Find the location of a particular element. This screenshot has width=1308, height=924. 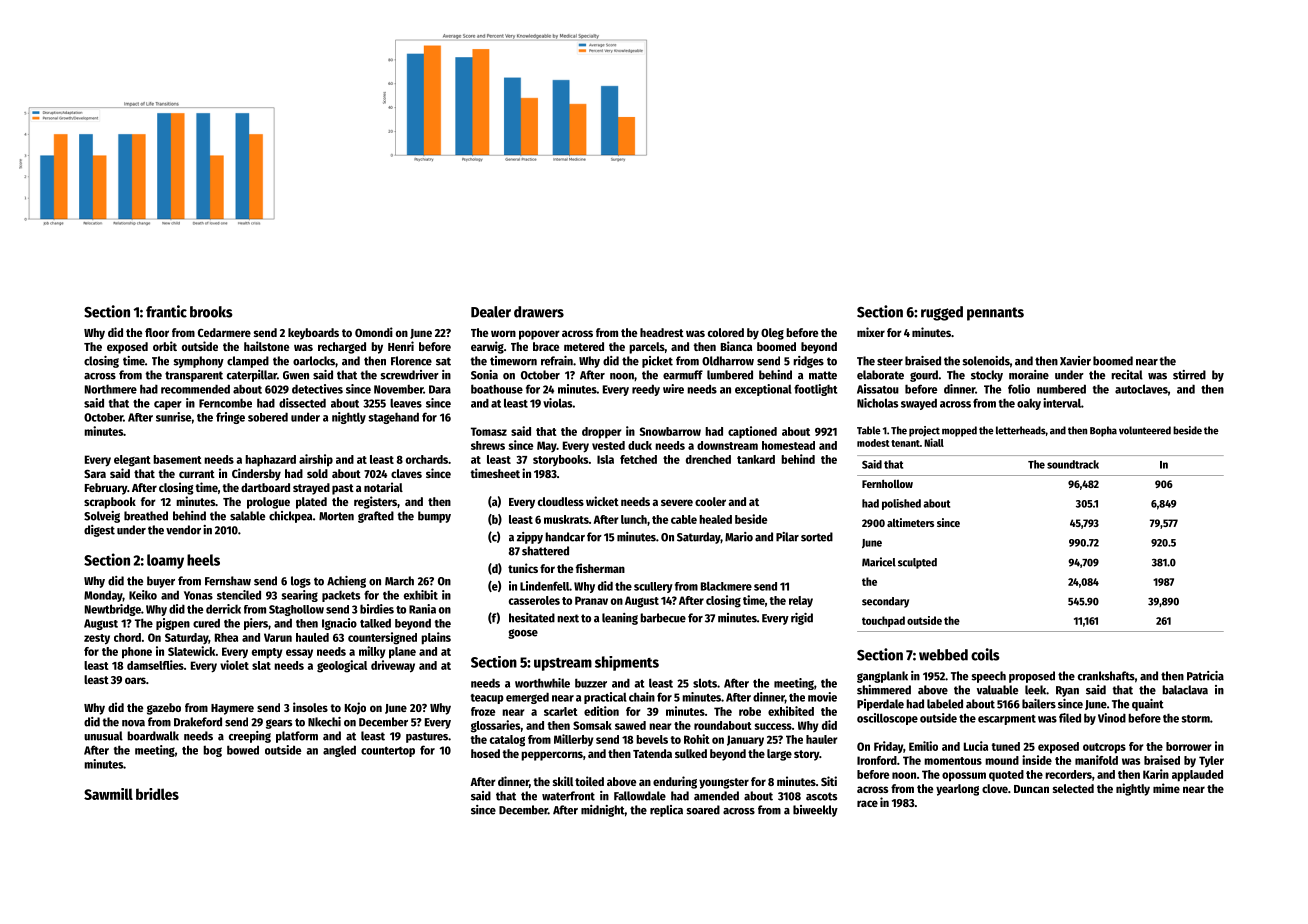

bridles is located at coordinates (157, 794).
